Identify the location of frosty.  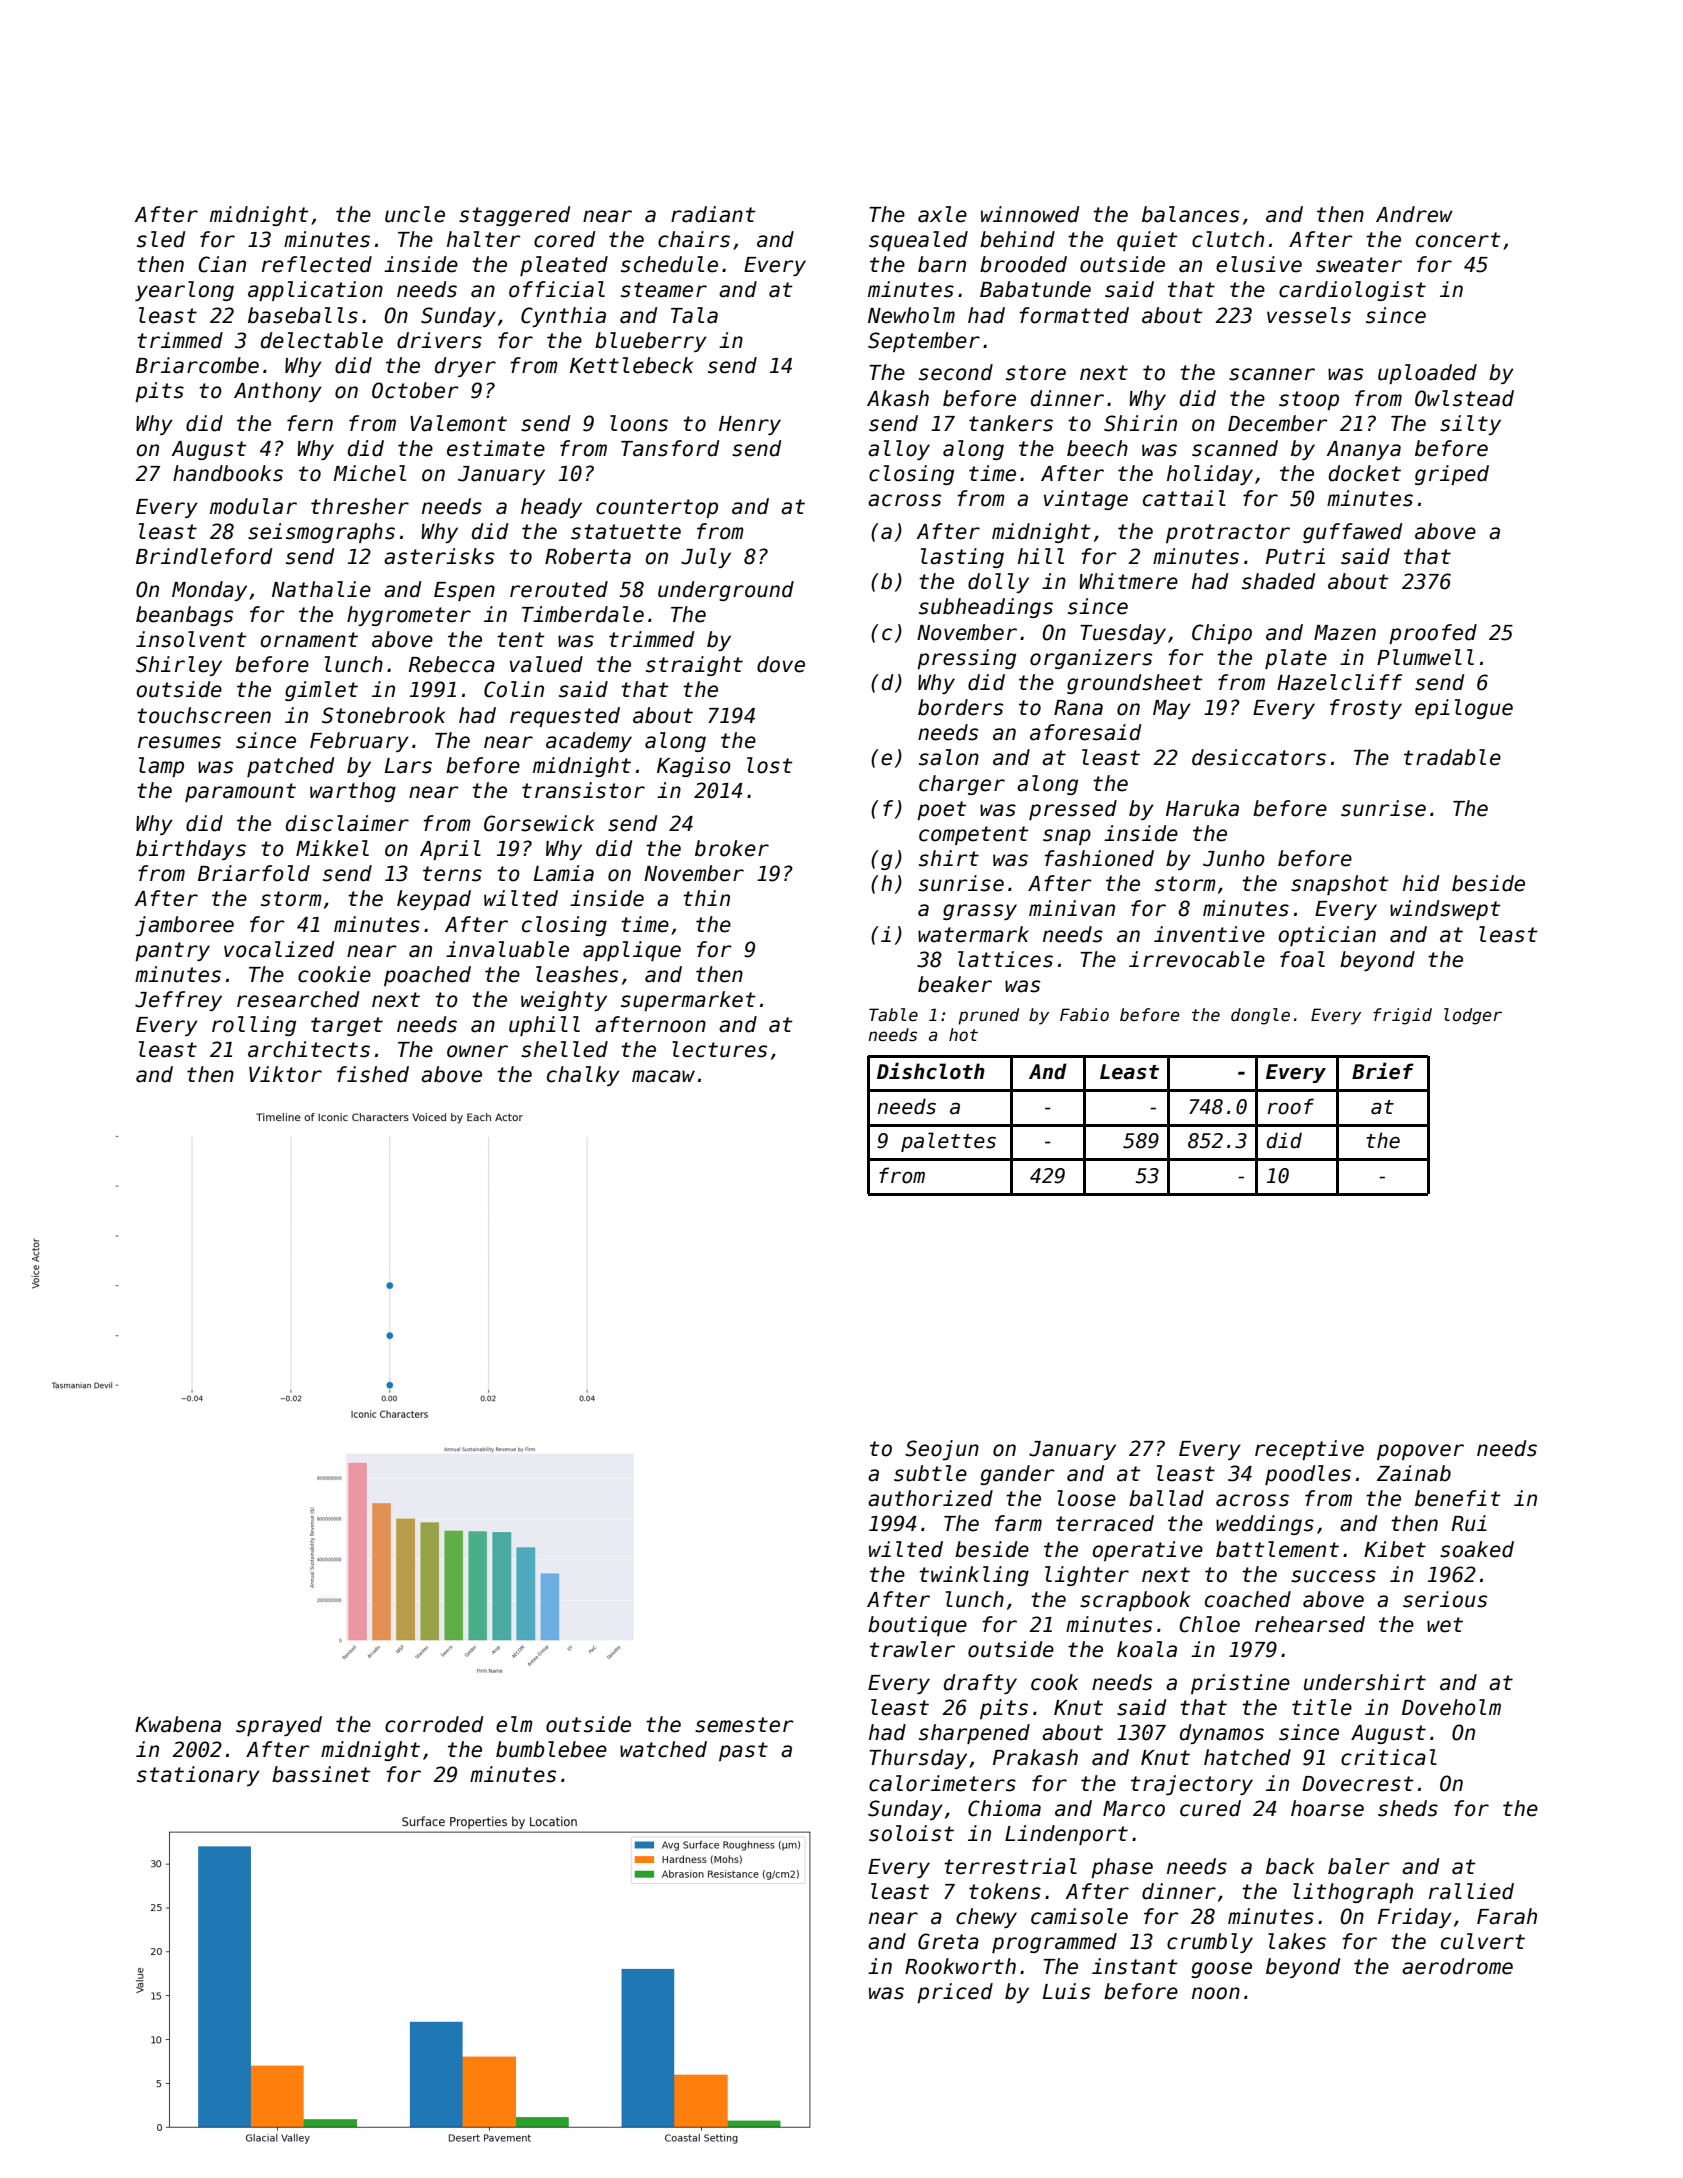
(1366, 709).
